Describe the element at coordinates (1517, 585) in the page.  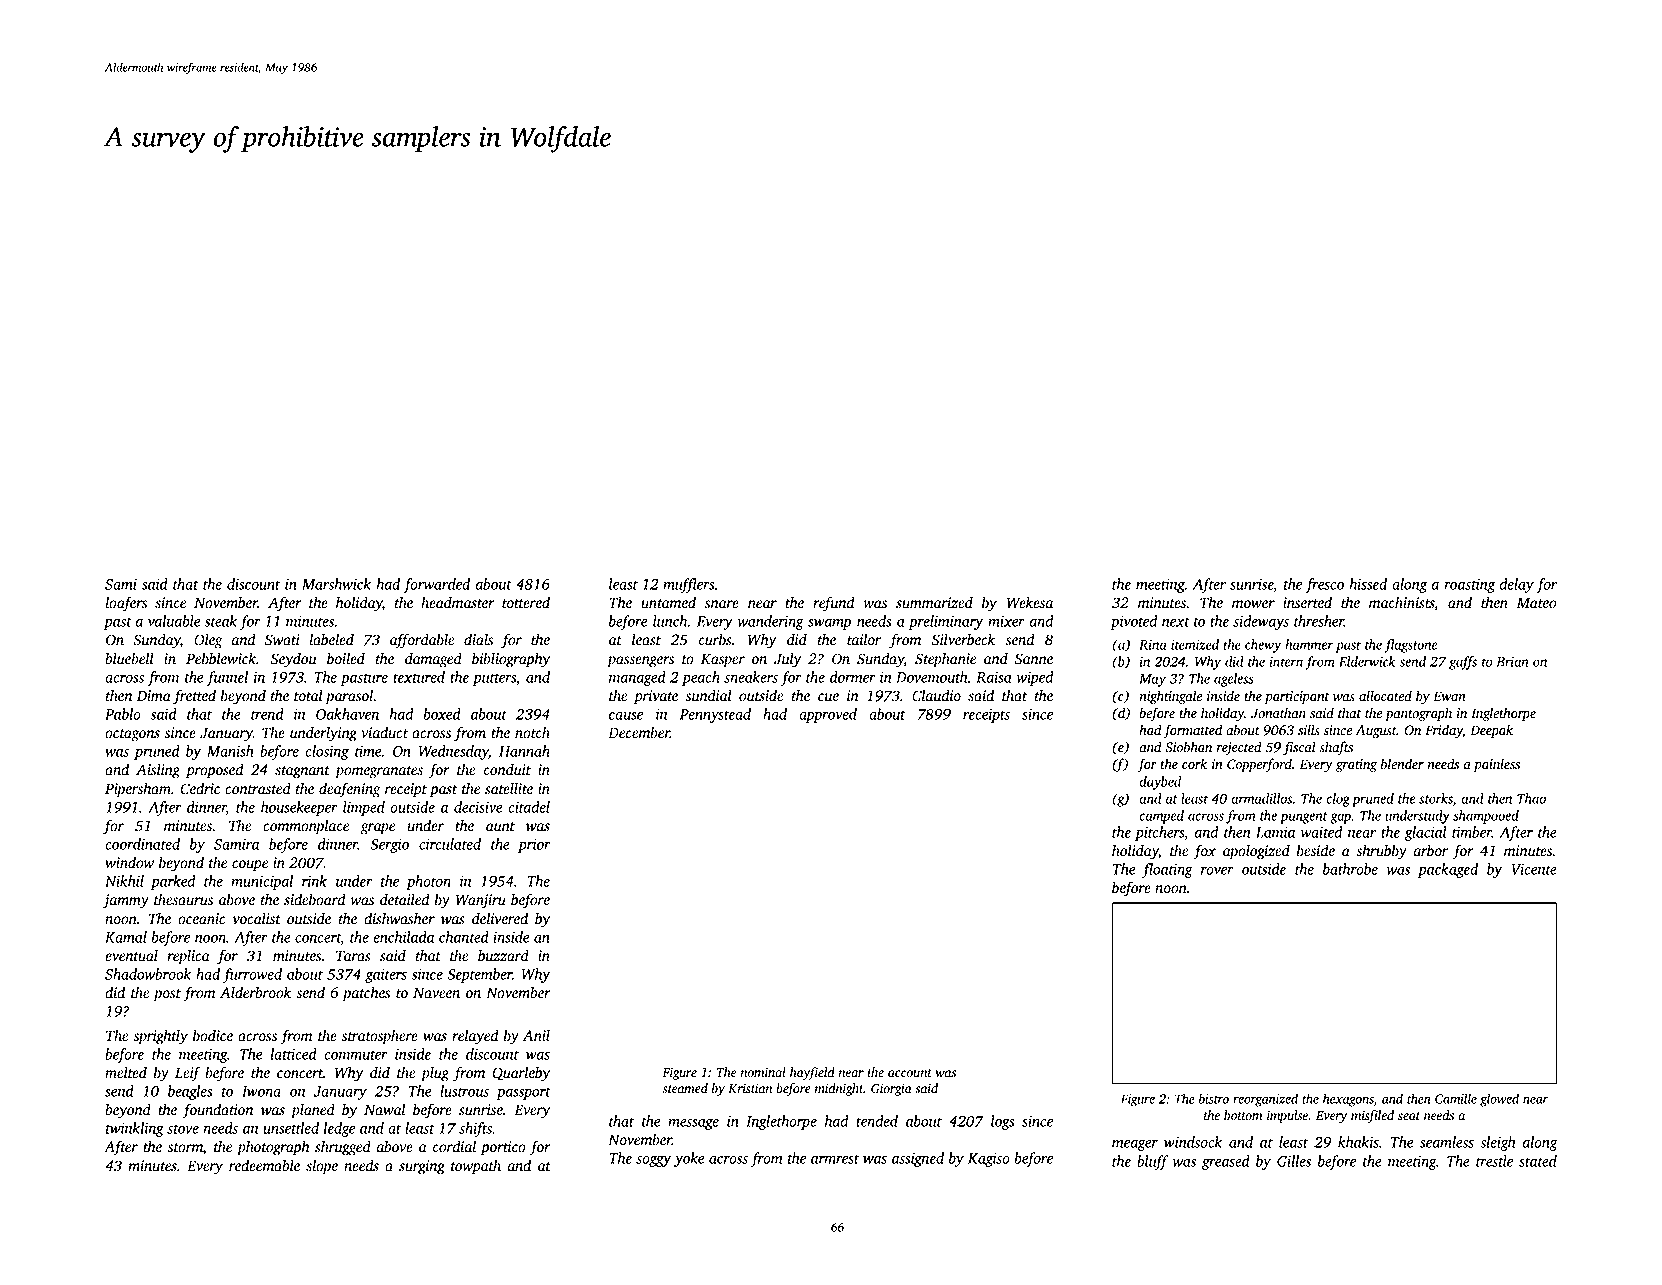
I see `delay` at that location.
